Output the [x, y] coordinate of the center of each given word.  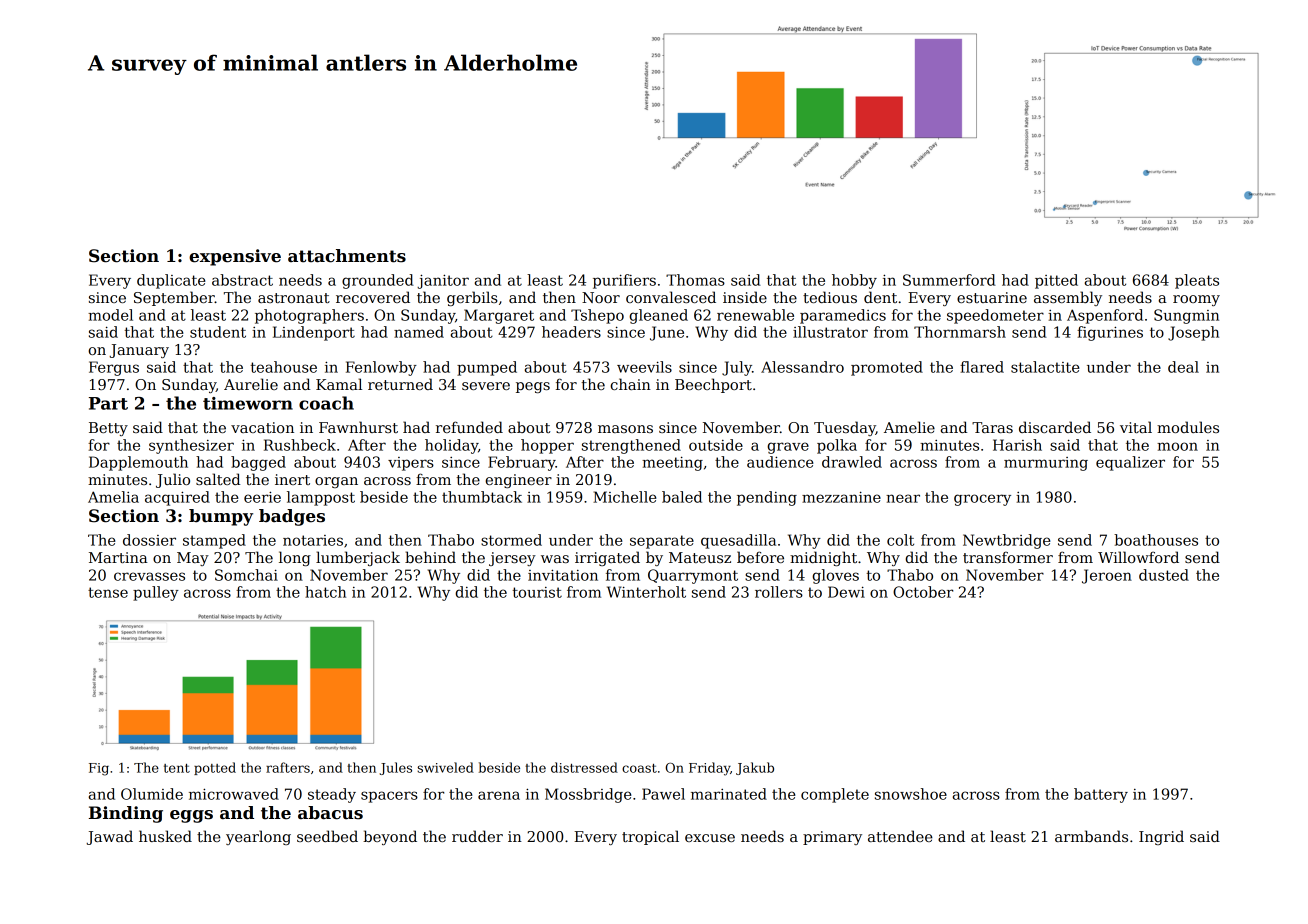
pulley [156, 593]
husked [165, 836]
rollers [779, 592]
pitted [1056, 281]
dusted [1164, 575]
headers [571, 332]
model [110, 315]
